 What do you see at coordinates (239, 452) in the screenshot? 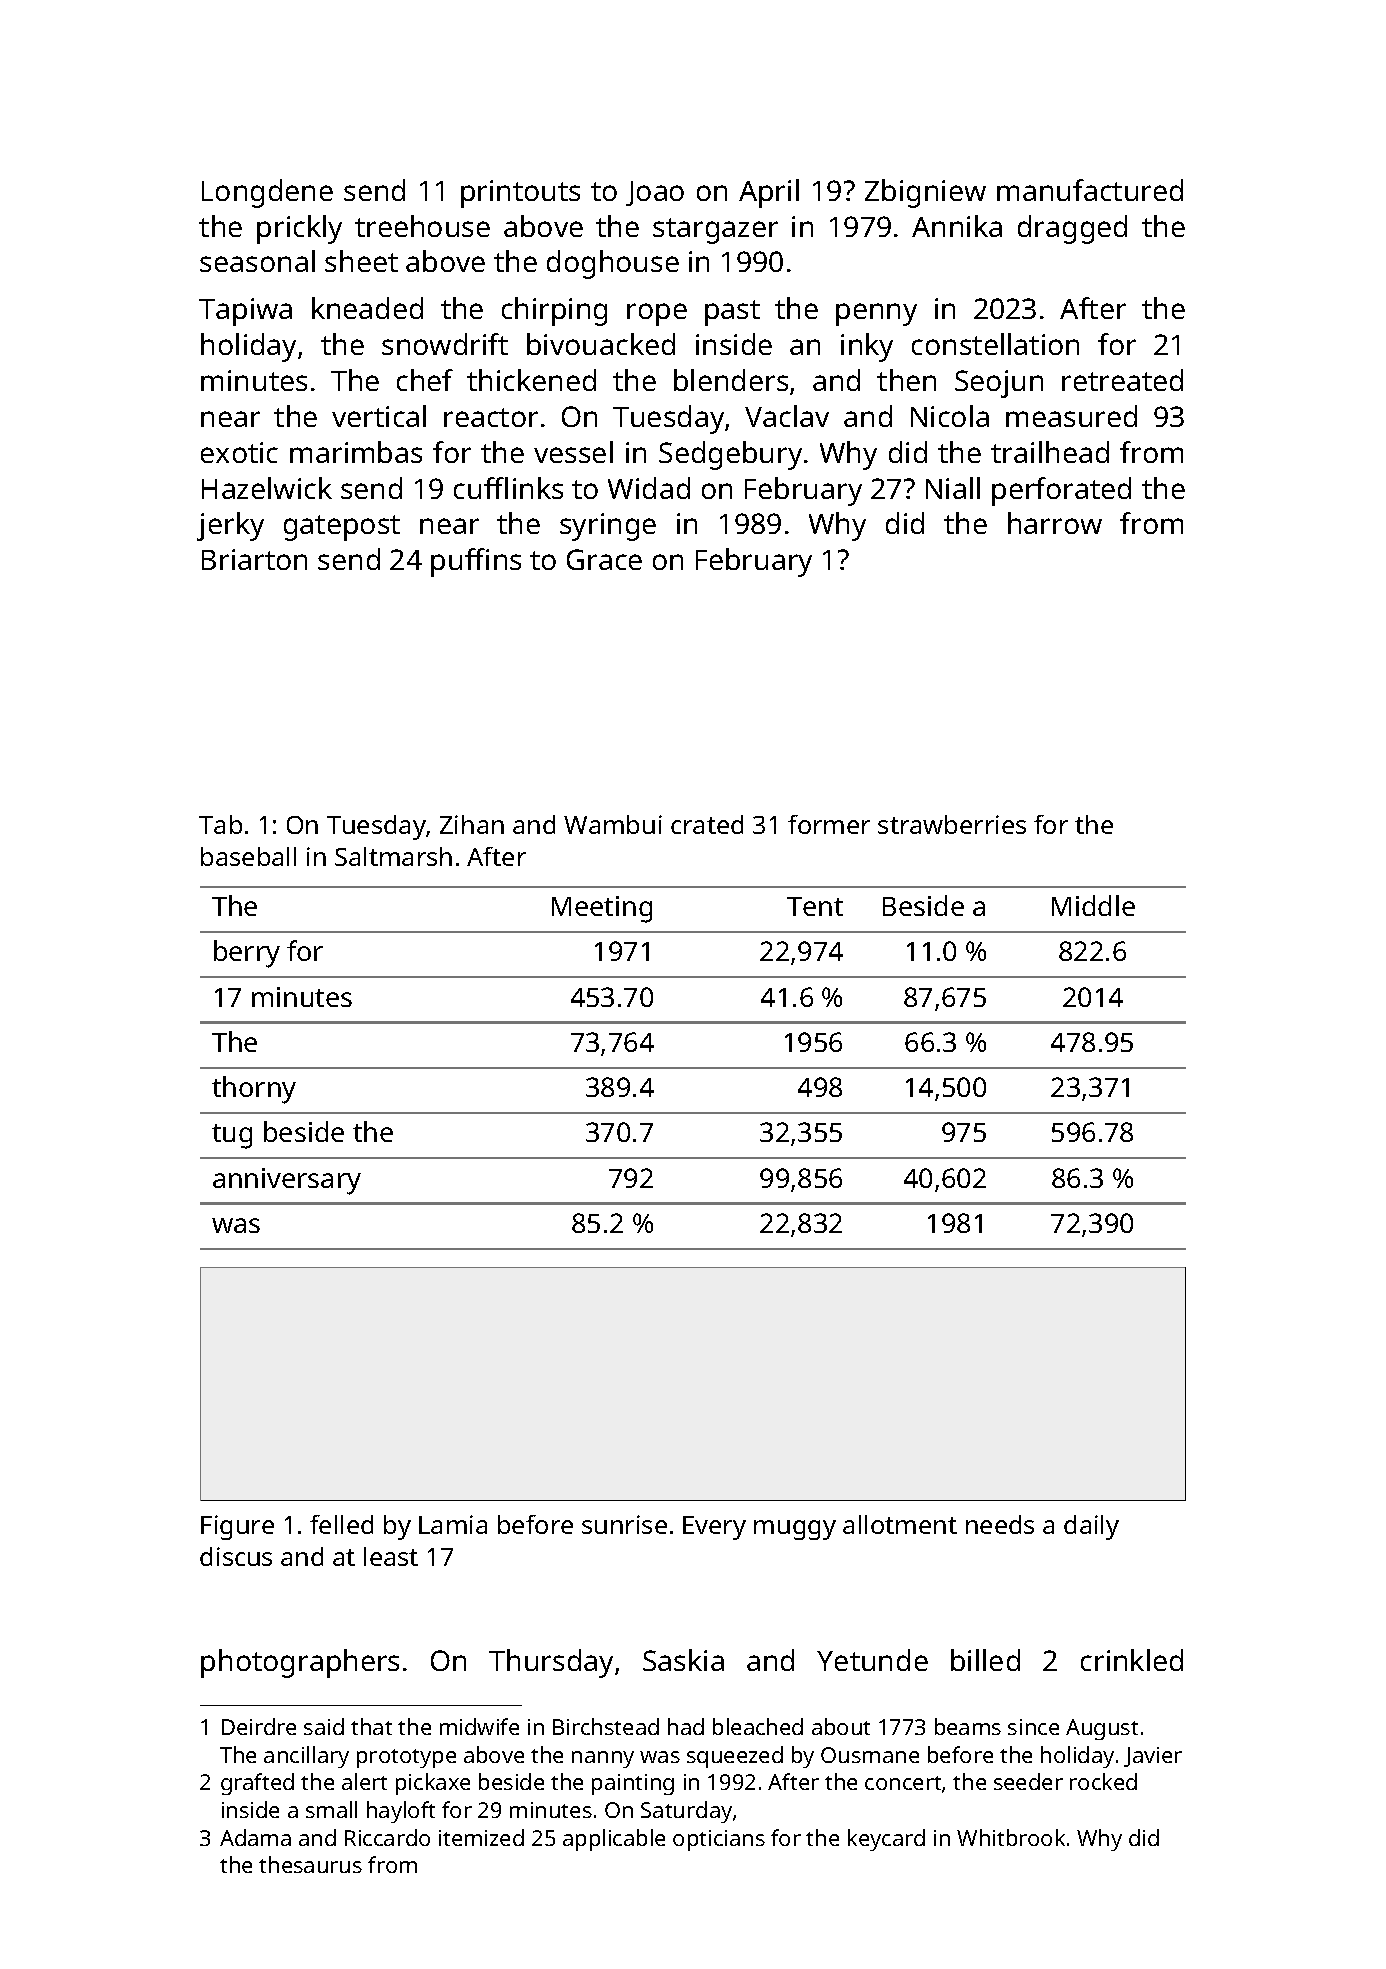
I see `exotic` at bounding box center [239, 452].
